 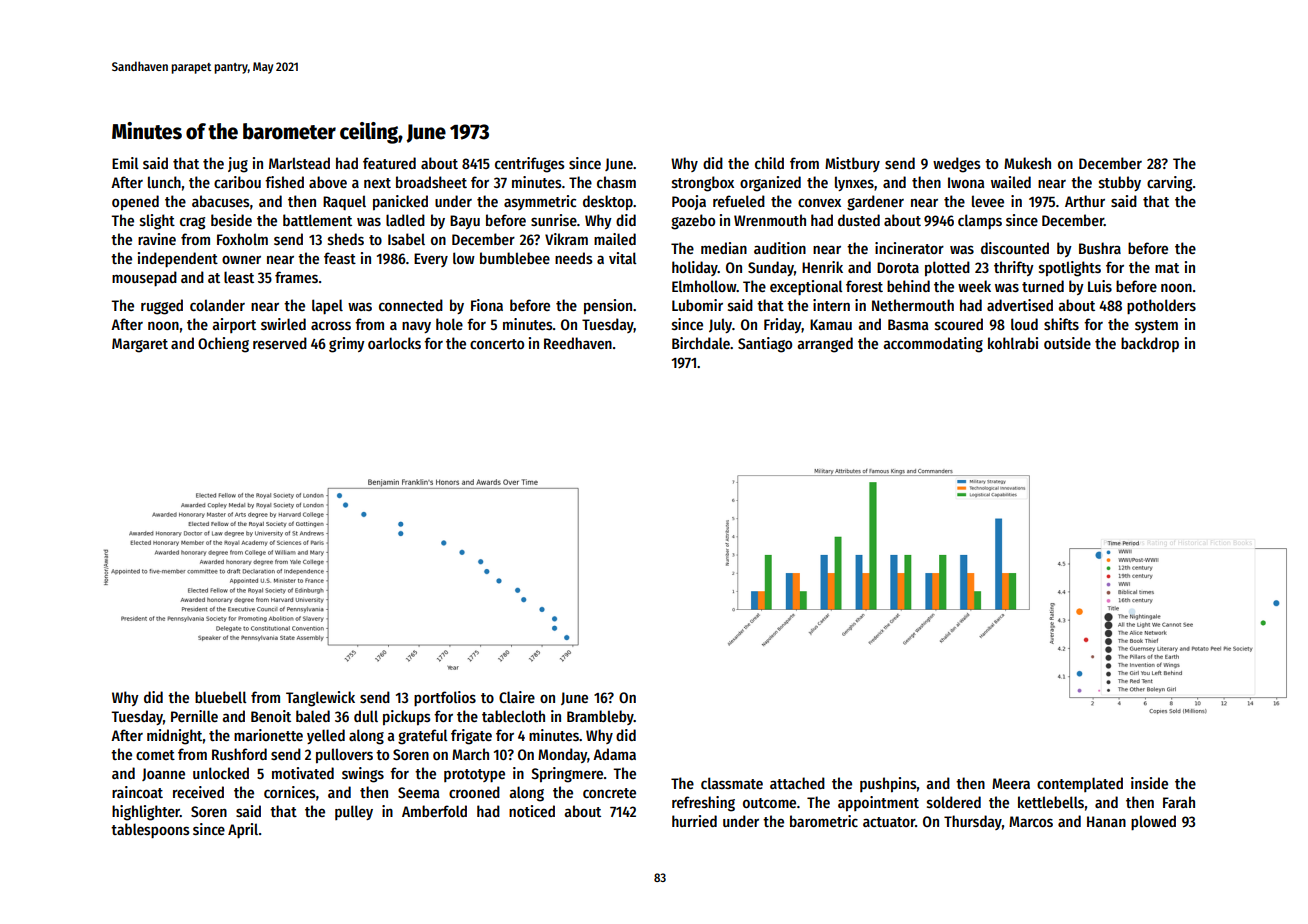 I want to click on pulley, so click(x=354, y=812).
